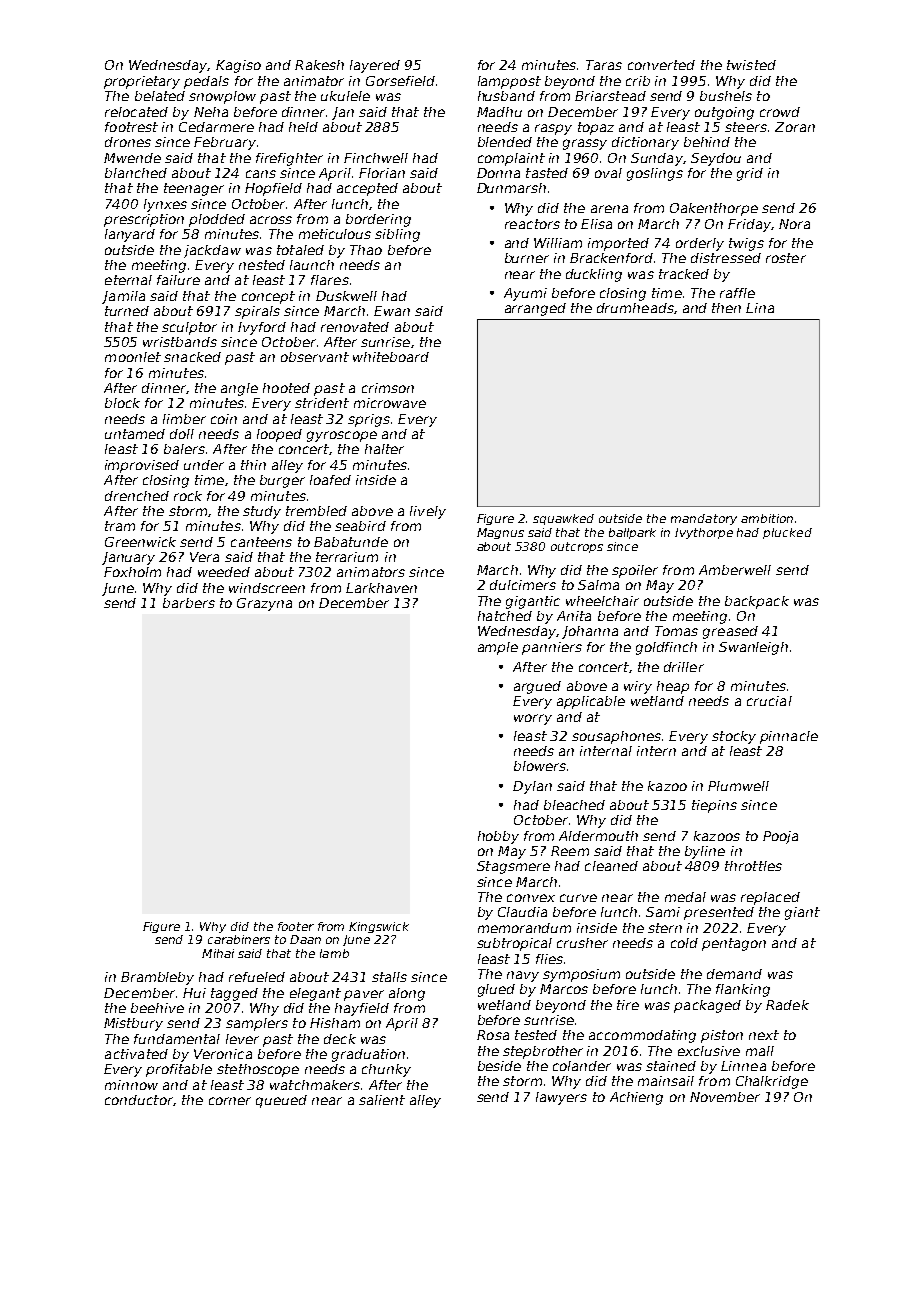 This document has height=1308, width=924. Describe the element at coordinates (661, 65) in the document. I see `converted` at that location.
